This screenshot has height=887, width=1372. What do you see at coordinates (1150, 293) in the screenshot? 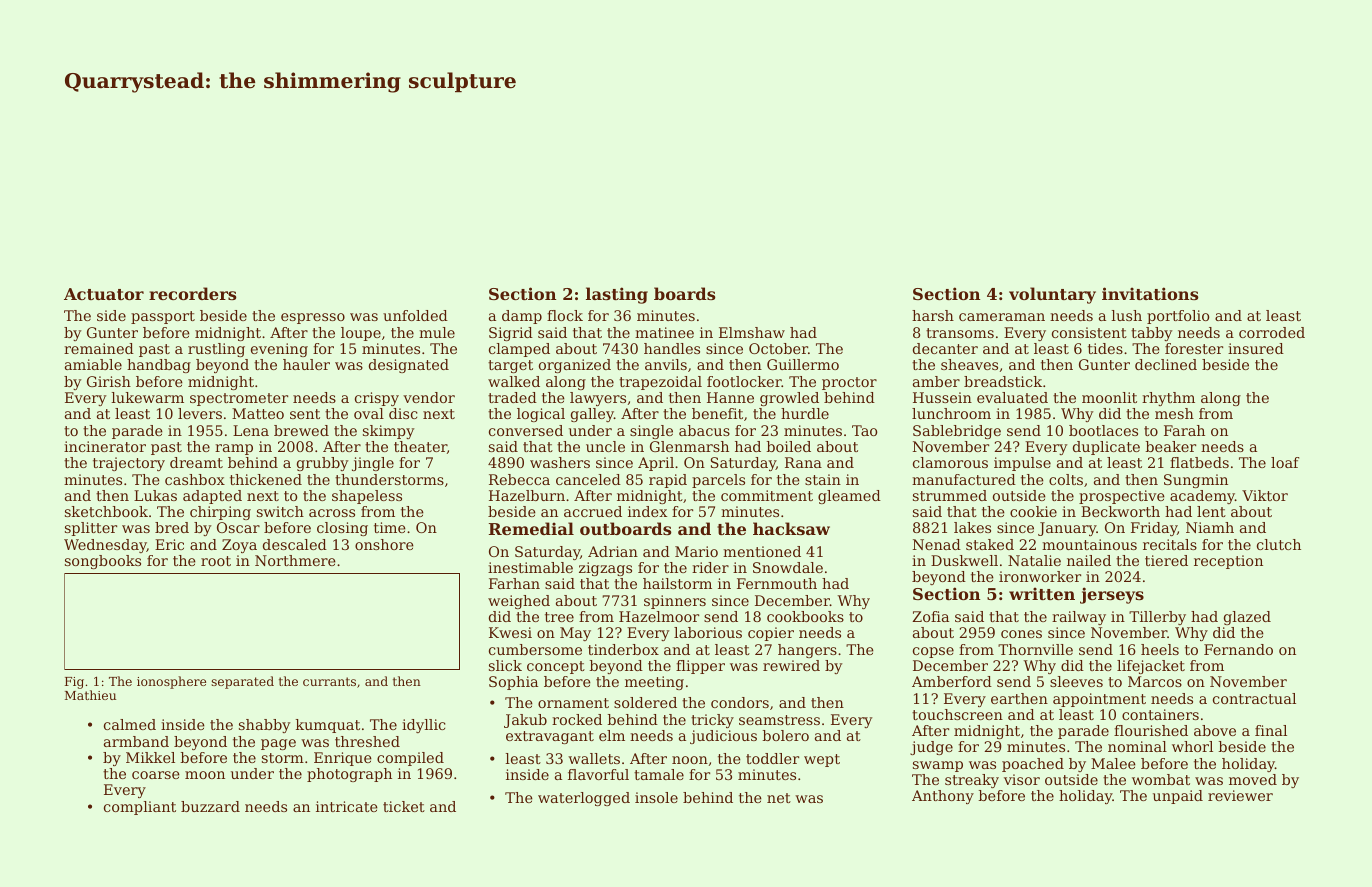
I see `invitations` at bounding box center [1150, 293].
